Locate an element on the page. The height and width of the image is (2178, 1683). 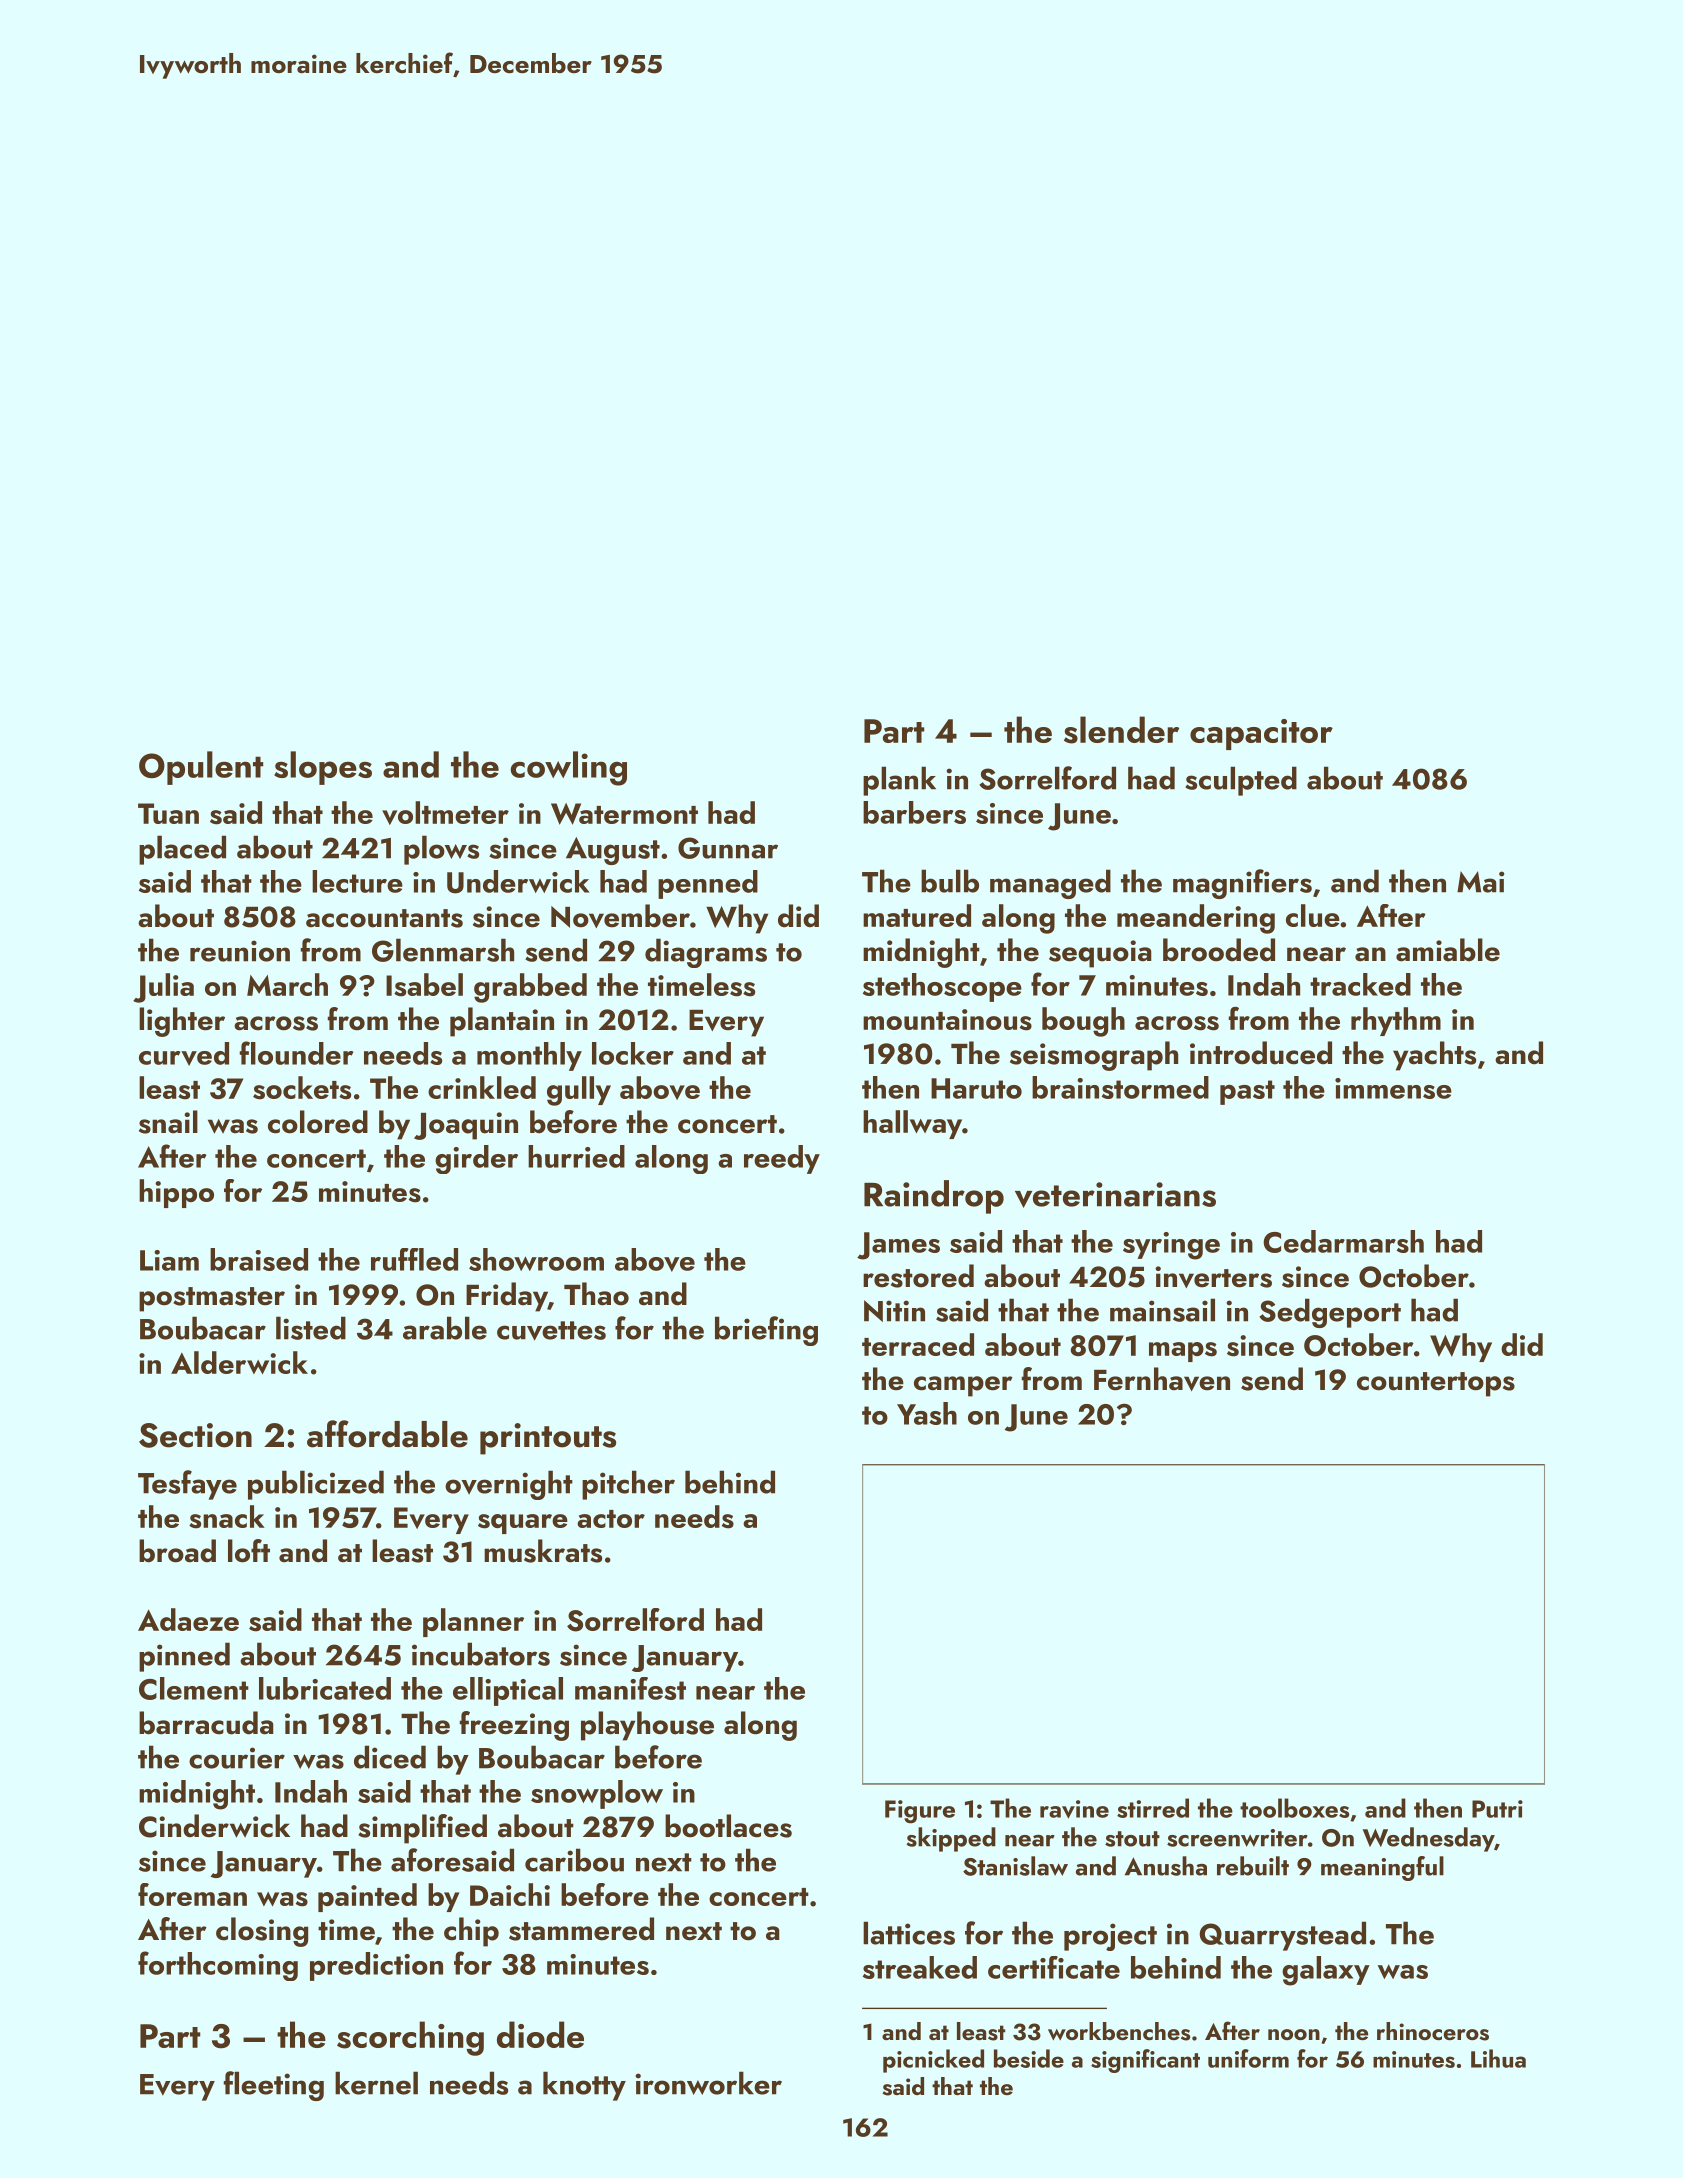
past is located at coordinates (1247, 1092).
